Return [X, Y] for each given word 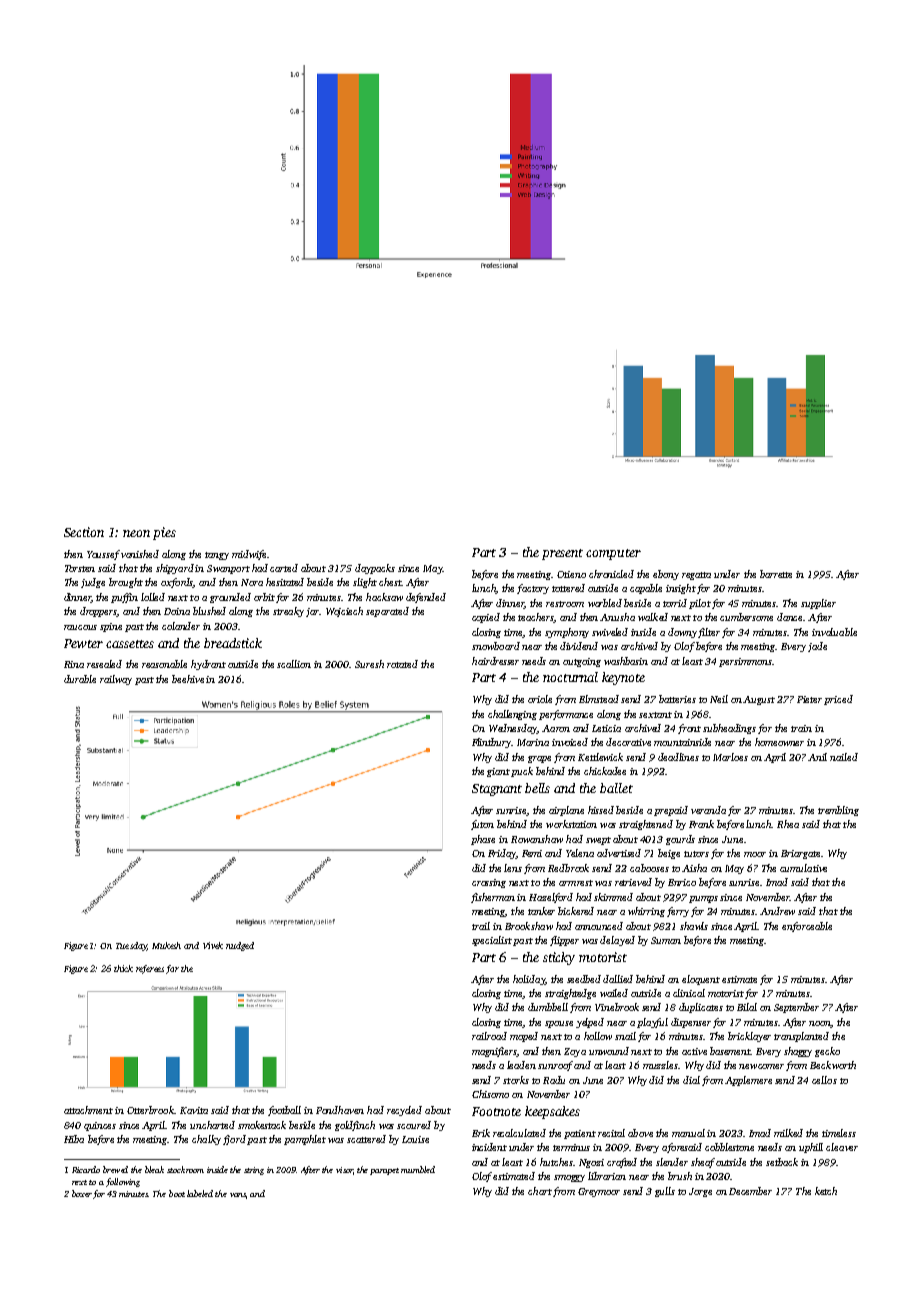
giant [498, 772]
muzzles [660, 1065]
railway [116, 680]
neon [136, 533]
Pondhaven [340, 1110]
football [284, 1111]
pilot [700, 604]
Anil [817, 757]
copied [486, 618]
